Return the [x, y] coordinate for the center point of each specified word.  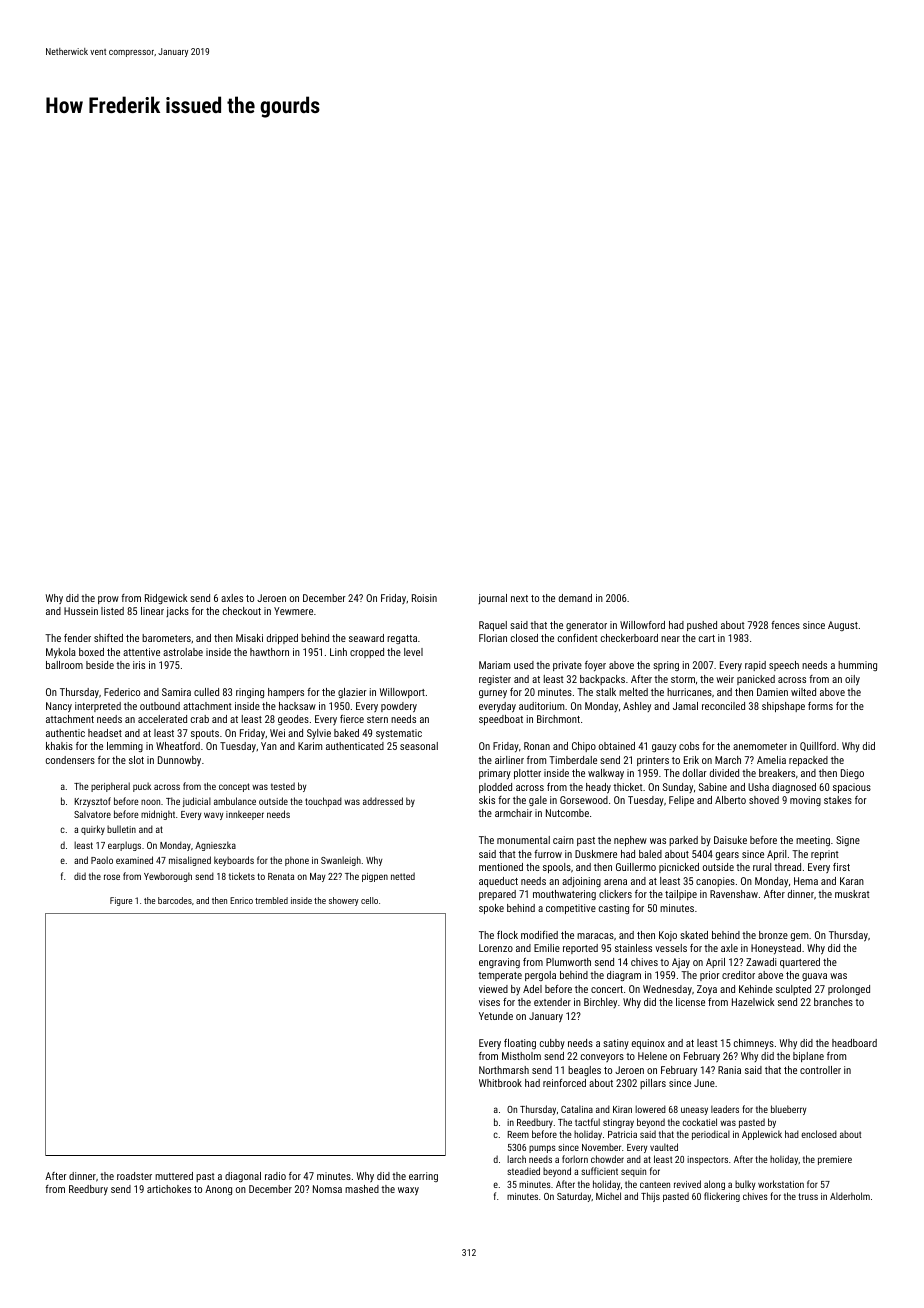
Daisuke [730, 840]
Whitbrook [500, 1083]
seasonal [419, 746]
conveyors [602, 1058]
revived [687, 1184]
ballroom [64, 665]
